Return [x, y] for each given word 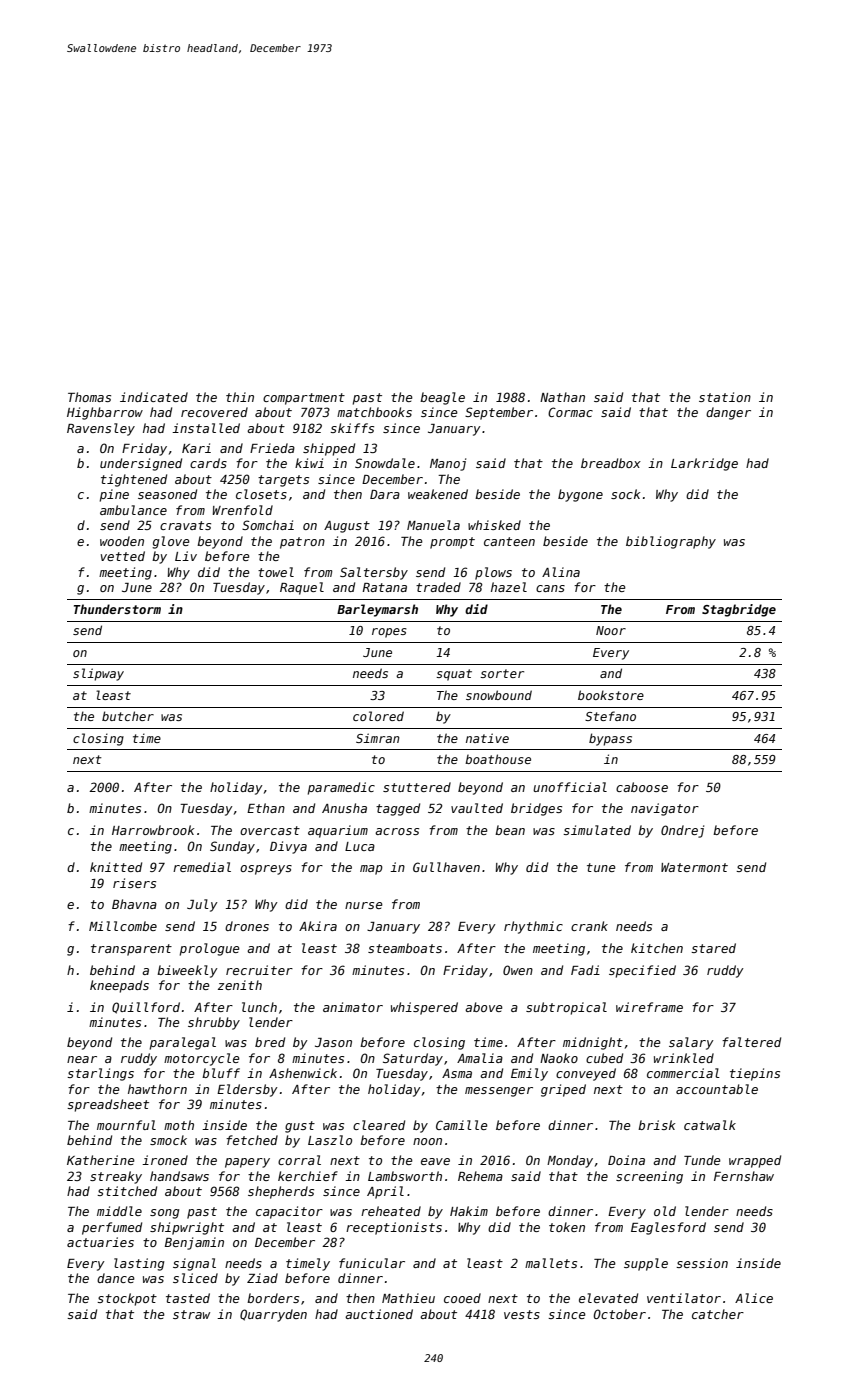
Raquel [302, 588]
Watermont [694, 867]
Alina [561, 572]
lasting [139, 1264]
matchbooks [374, 412]
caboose [642, 787]
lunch [259, 1007]
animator [353, 1007]
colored [378, 716]
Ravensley [101, 429]
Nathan [562, 397]
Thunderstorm [117, 609]
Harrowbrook [153, 830]
